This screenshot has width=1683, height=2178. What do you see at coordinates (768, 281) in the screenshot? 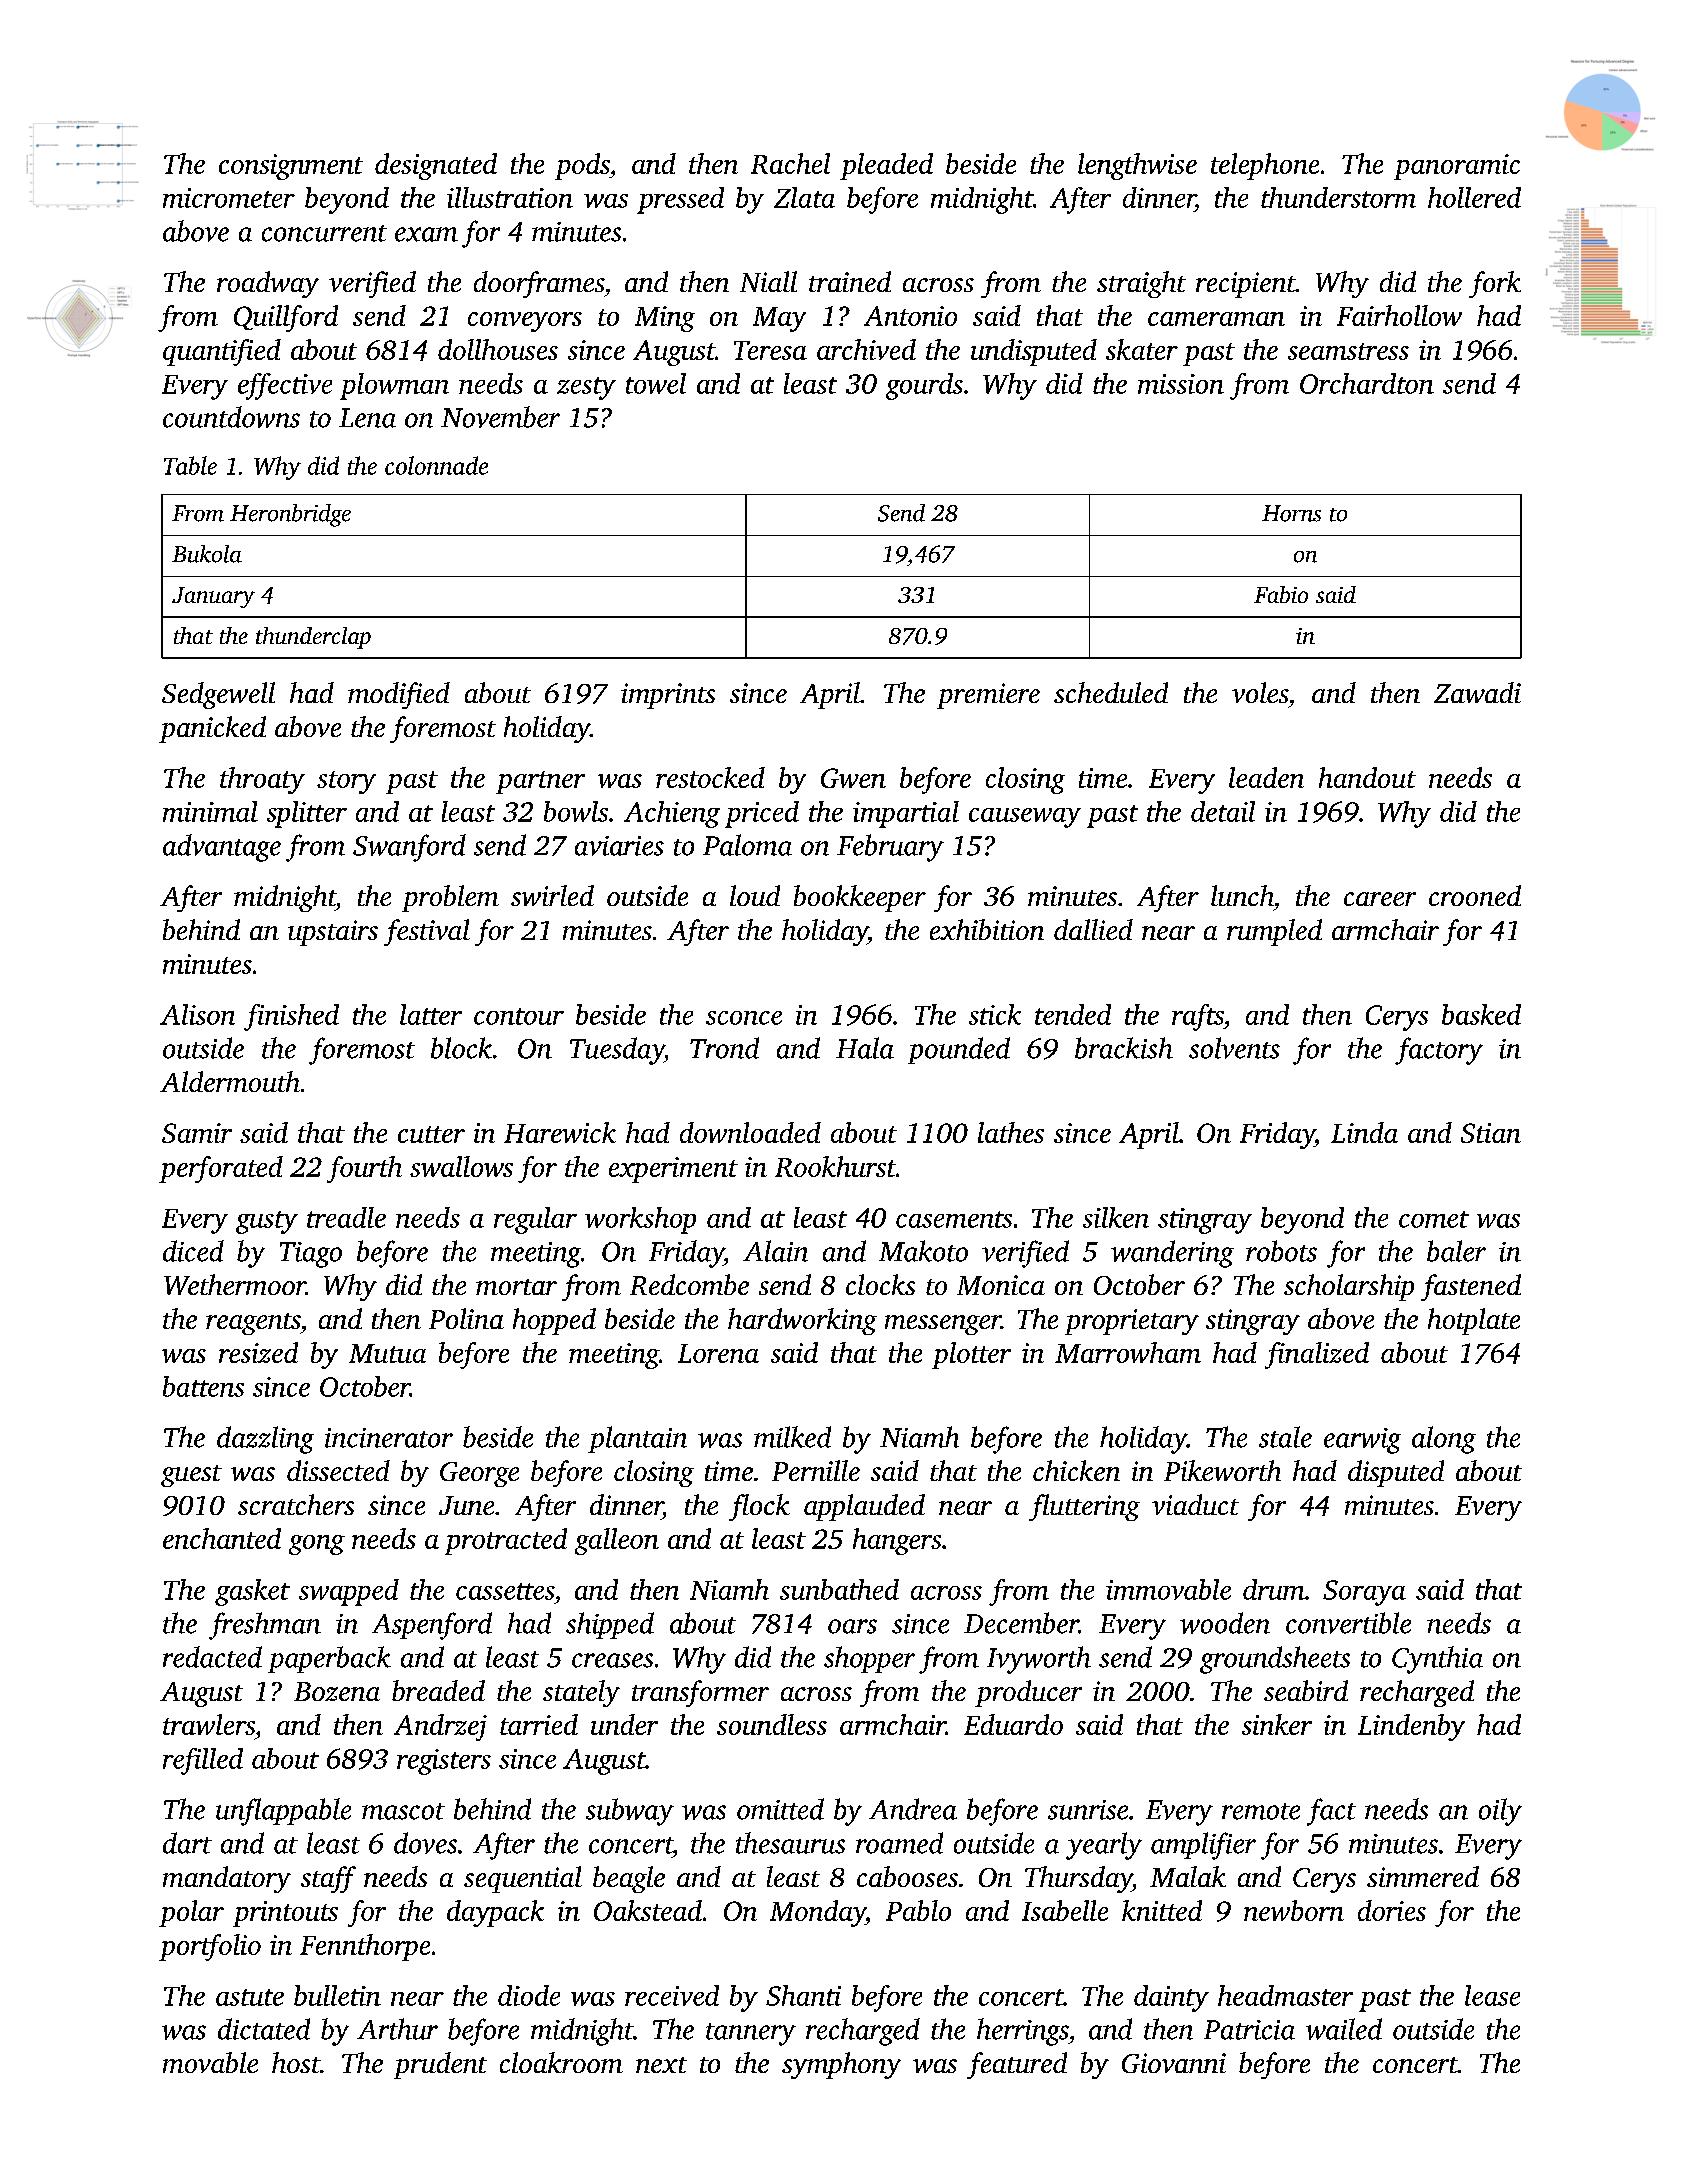
I see `Niall` at bounding box center [768, 281].
